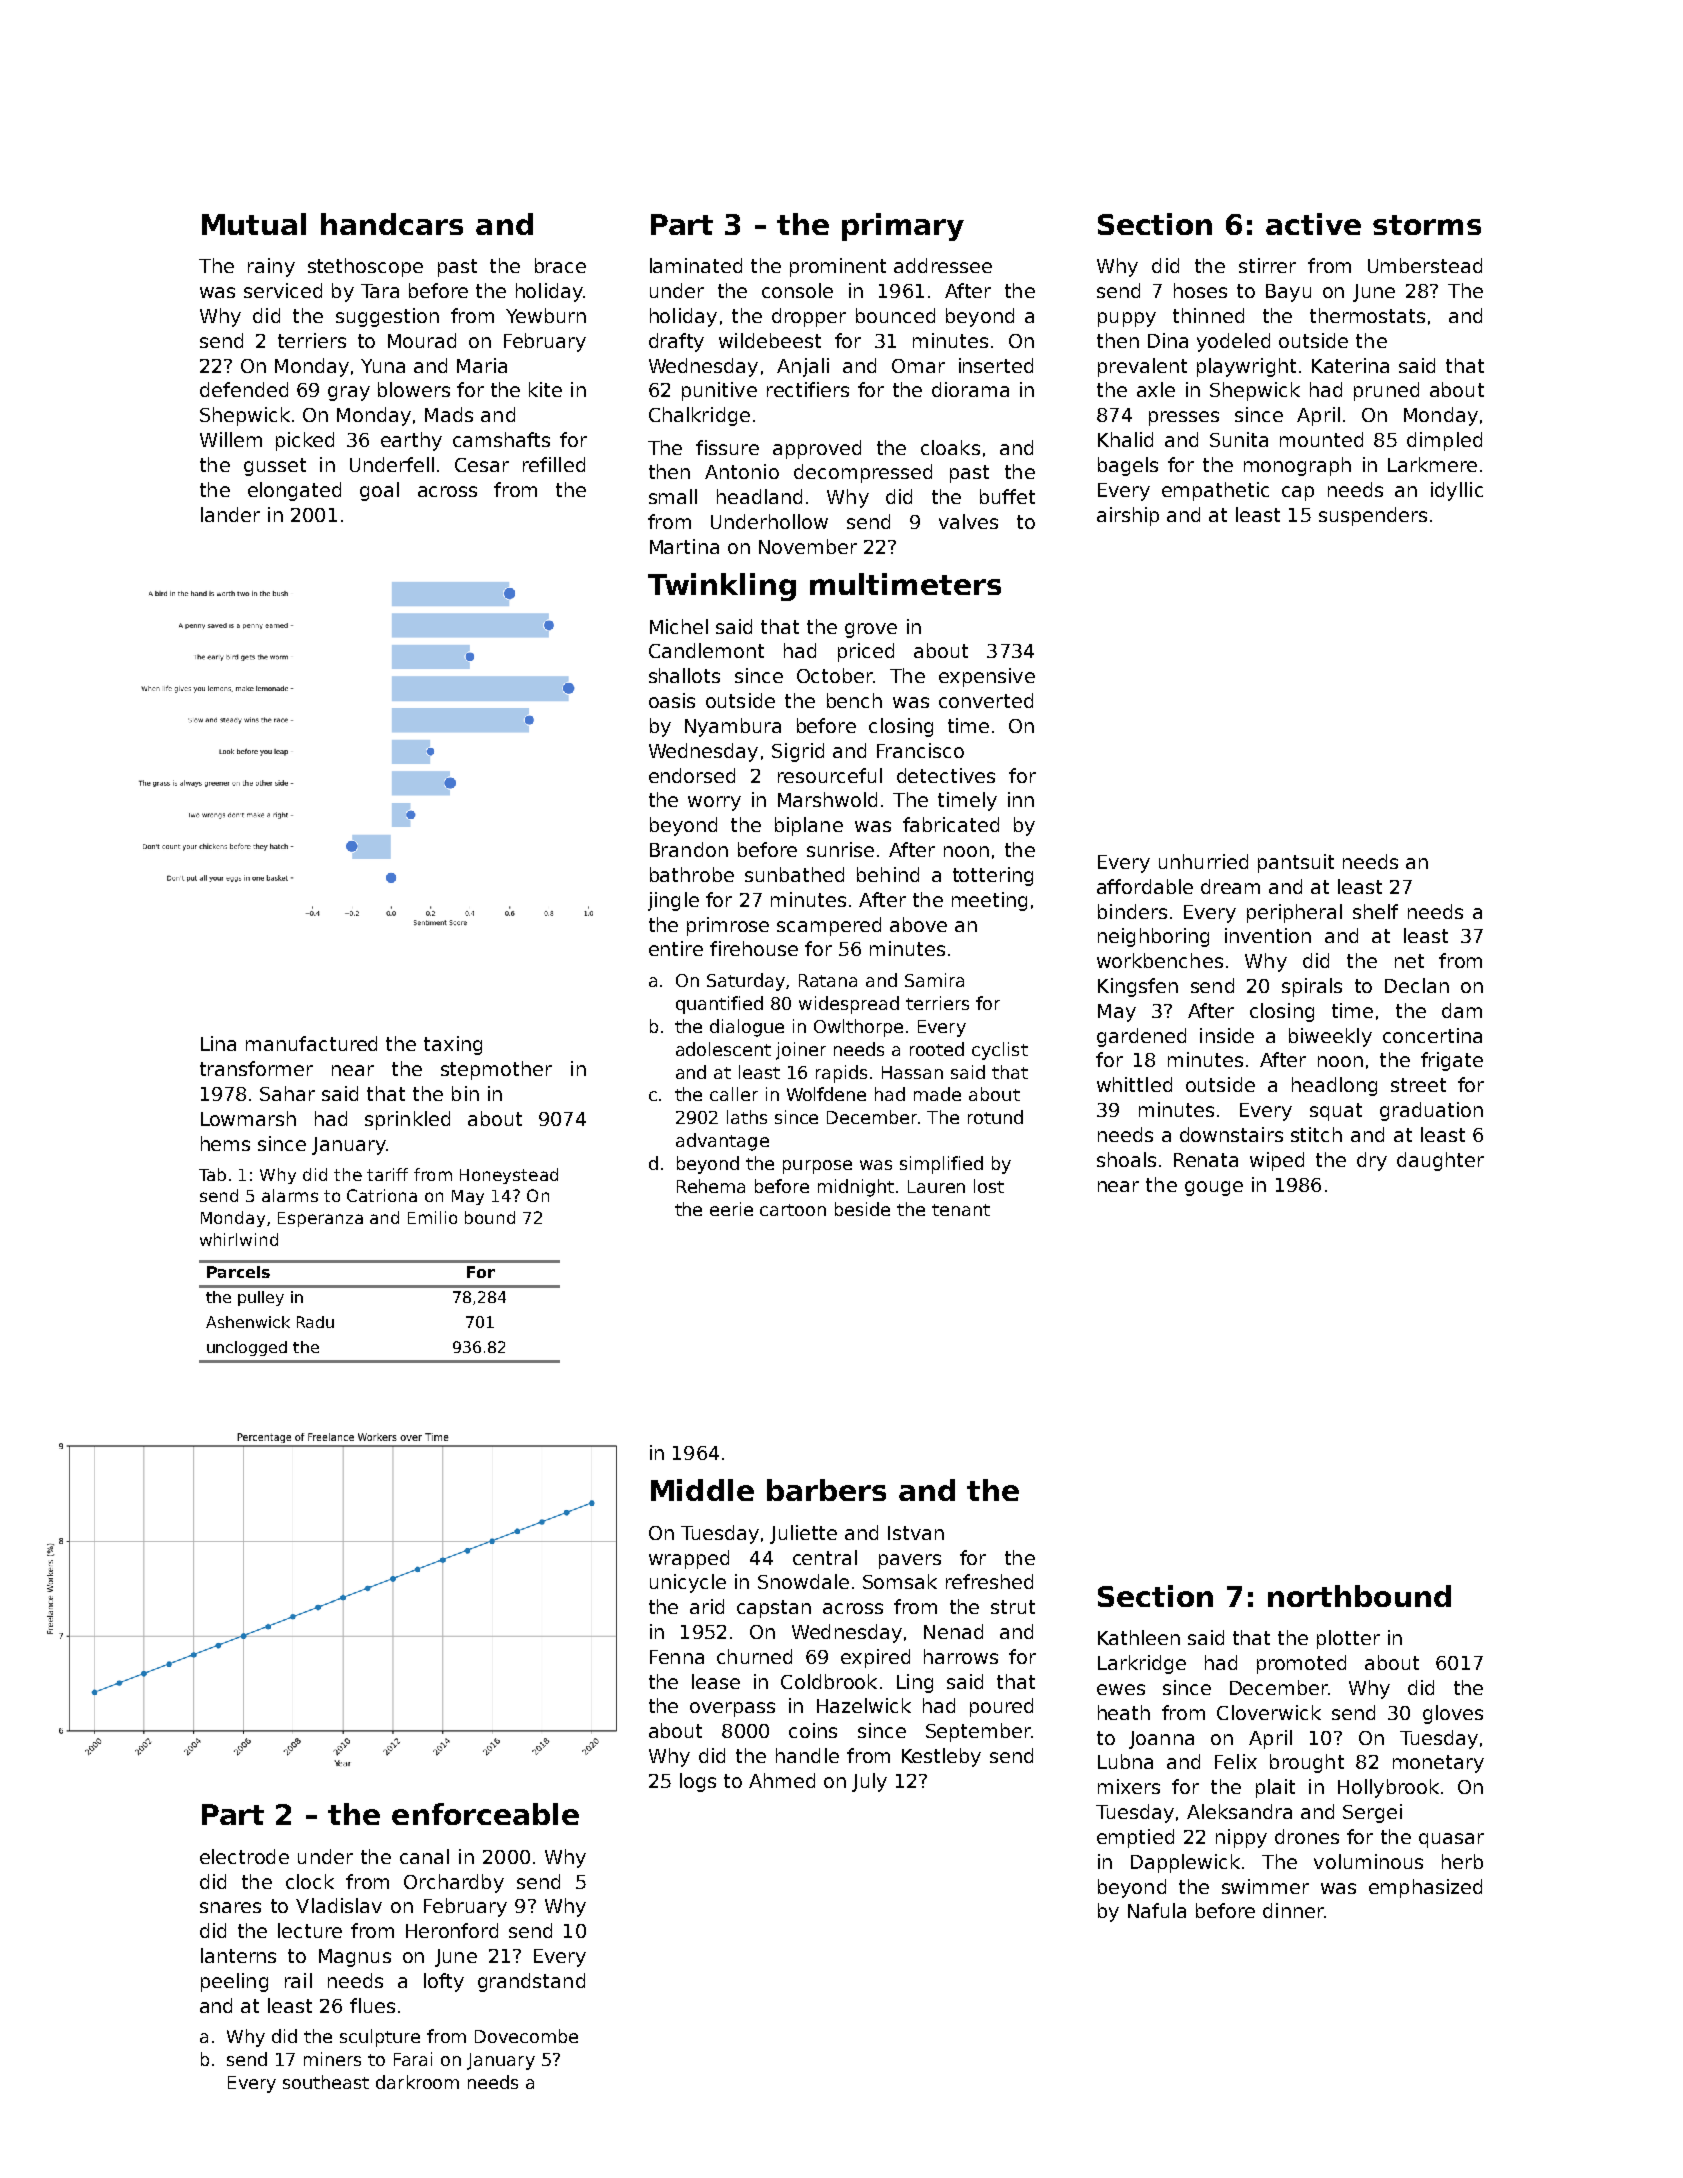 This screenshot has width=1683, height=2178. I want to click on cloaks, so click(950, 447).
